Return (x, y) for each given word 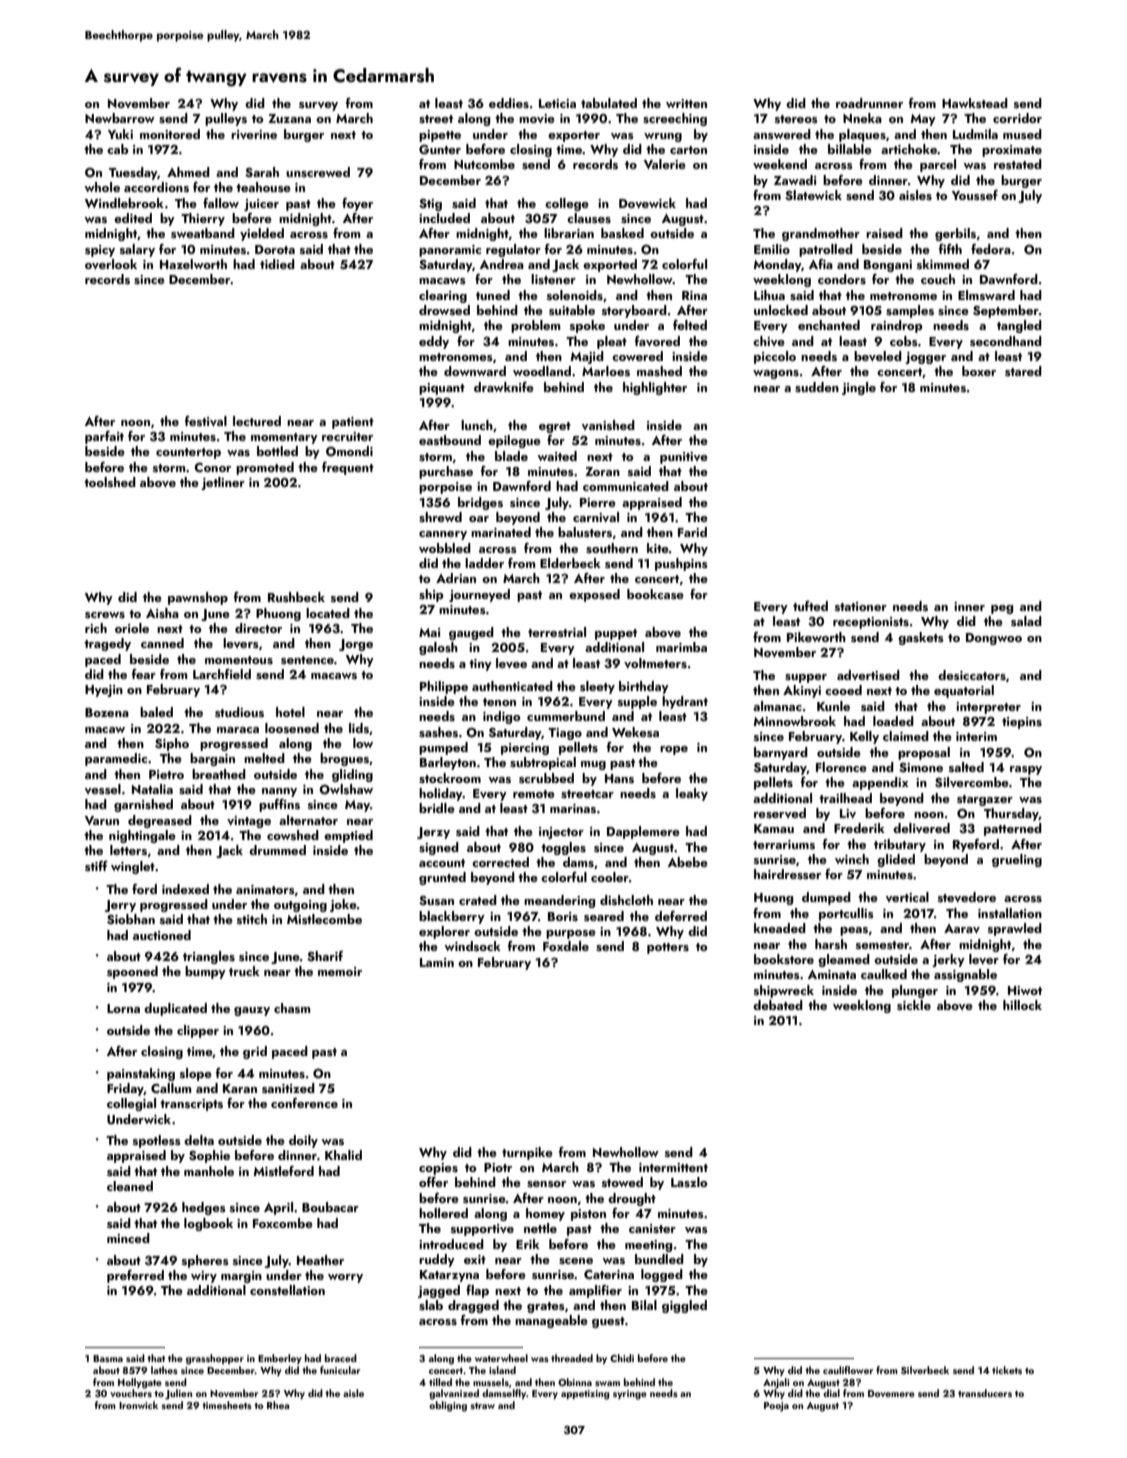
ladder (484, 563)
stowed (622, 1182)
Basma (108, 1358)
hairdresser (787, 874)
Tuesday (133, 173)
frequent (348, 468)
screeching (675, 119)
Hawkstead (975, 103)
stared (1023, 371)
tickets (1007, 1370)
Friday (125, 1089)
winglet (133, 867)
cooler (610, 877)
